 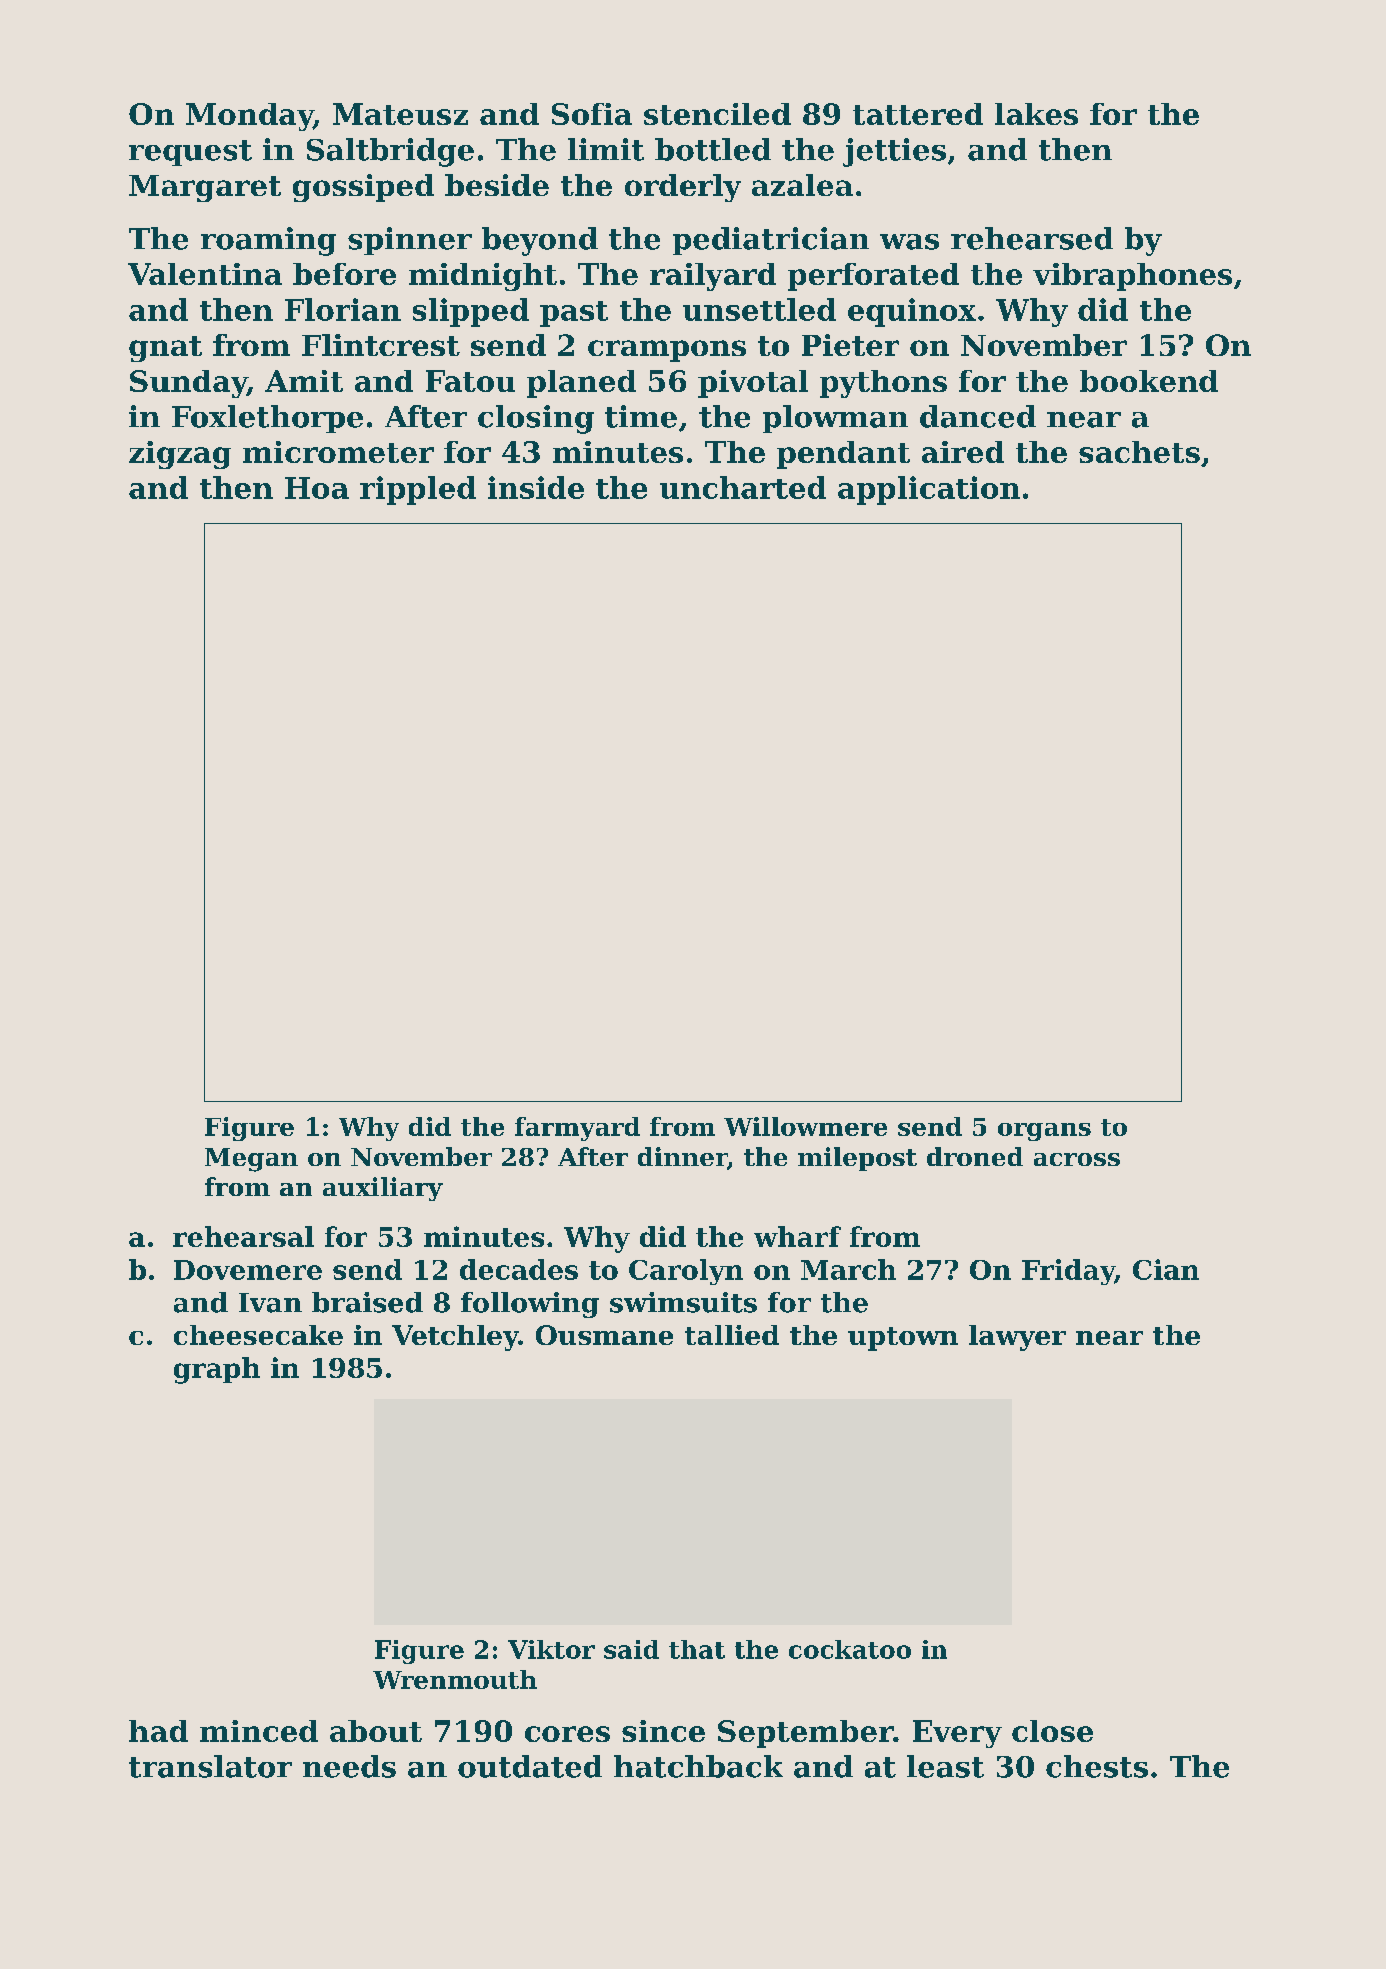 What do you see at coordinates (759, 309) in the page?
I see `unsettled` at bounding box center [759, 309].
